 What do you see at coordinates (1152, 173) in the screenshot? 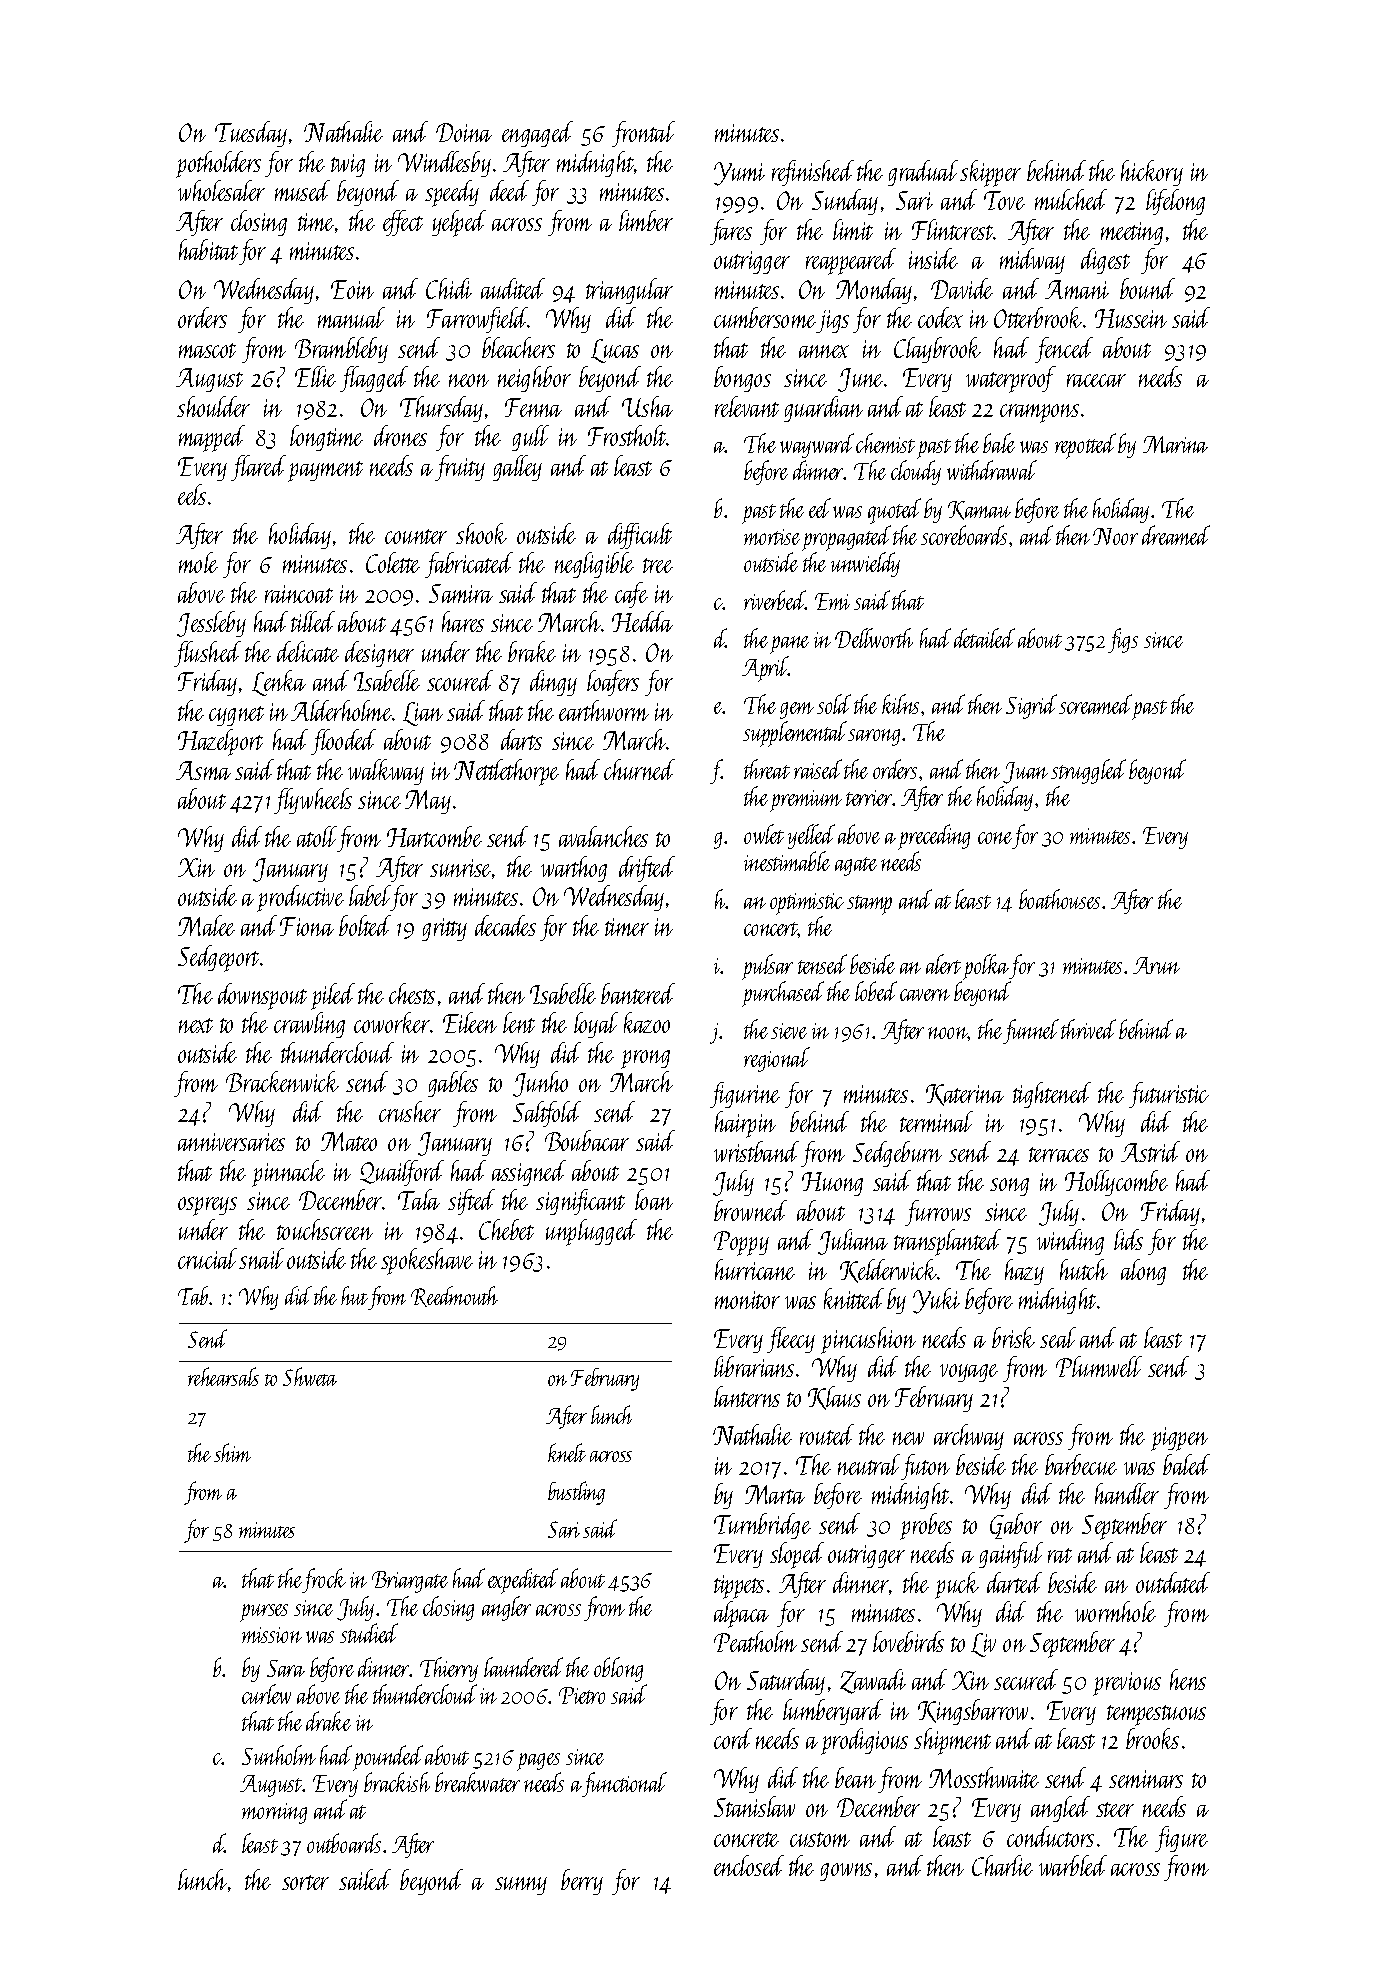
I see `hickory` at bounding box center [1152, 173].
